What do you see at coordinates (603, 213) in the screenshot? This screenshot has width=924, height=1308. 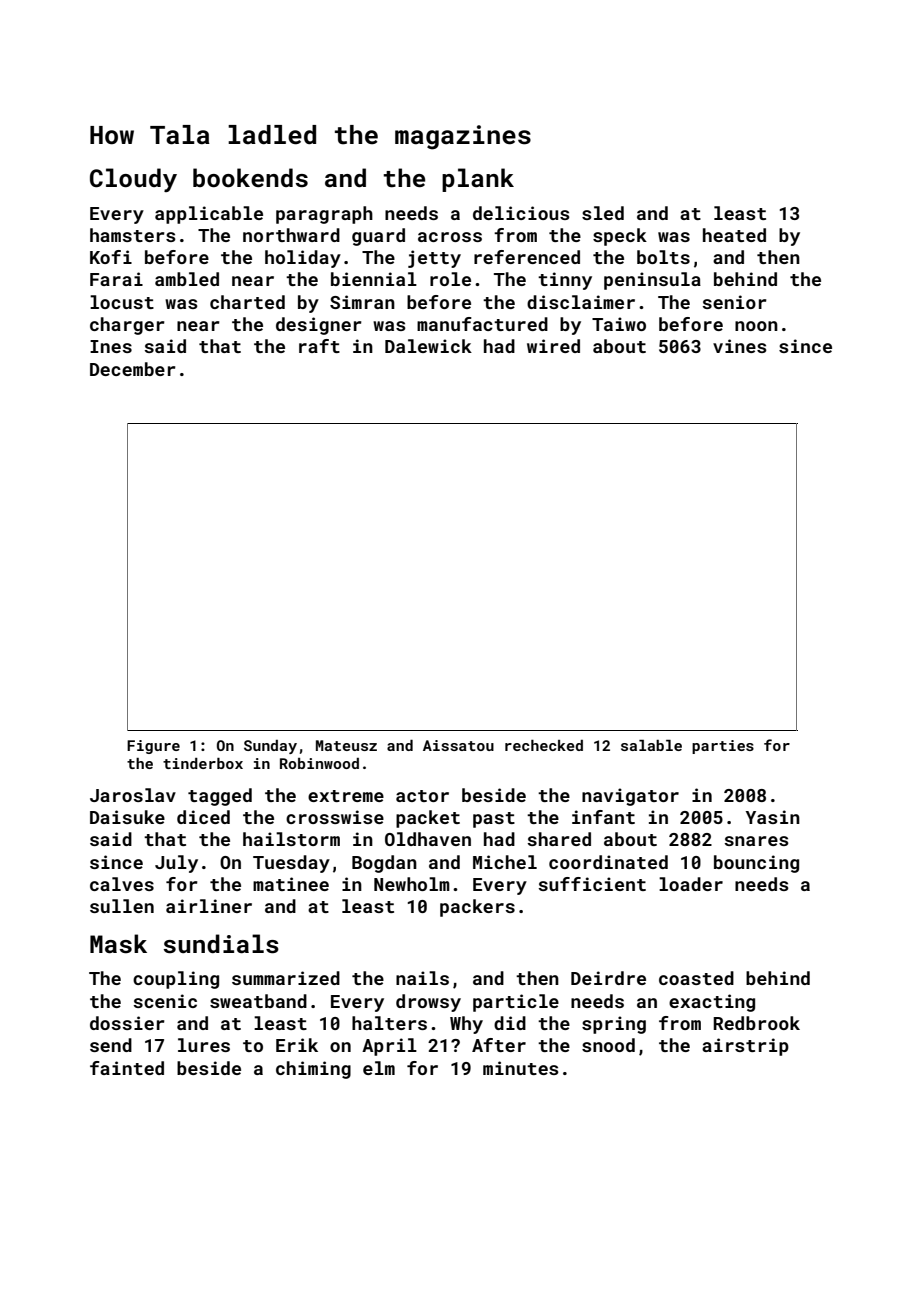 I see `sled` at bounding box center [603, 213].
